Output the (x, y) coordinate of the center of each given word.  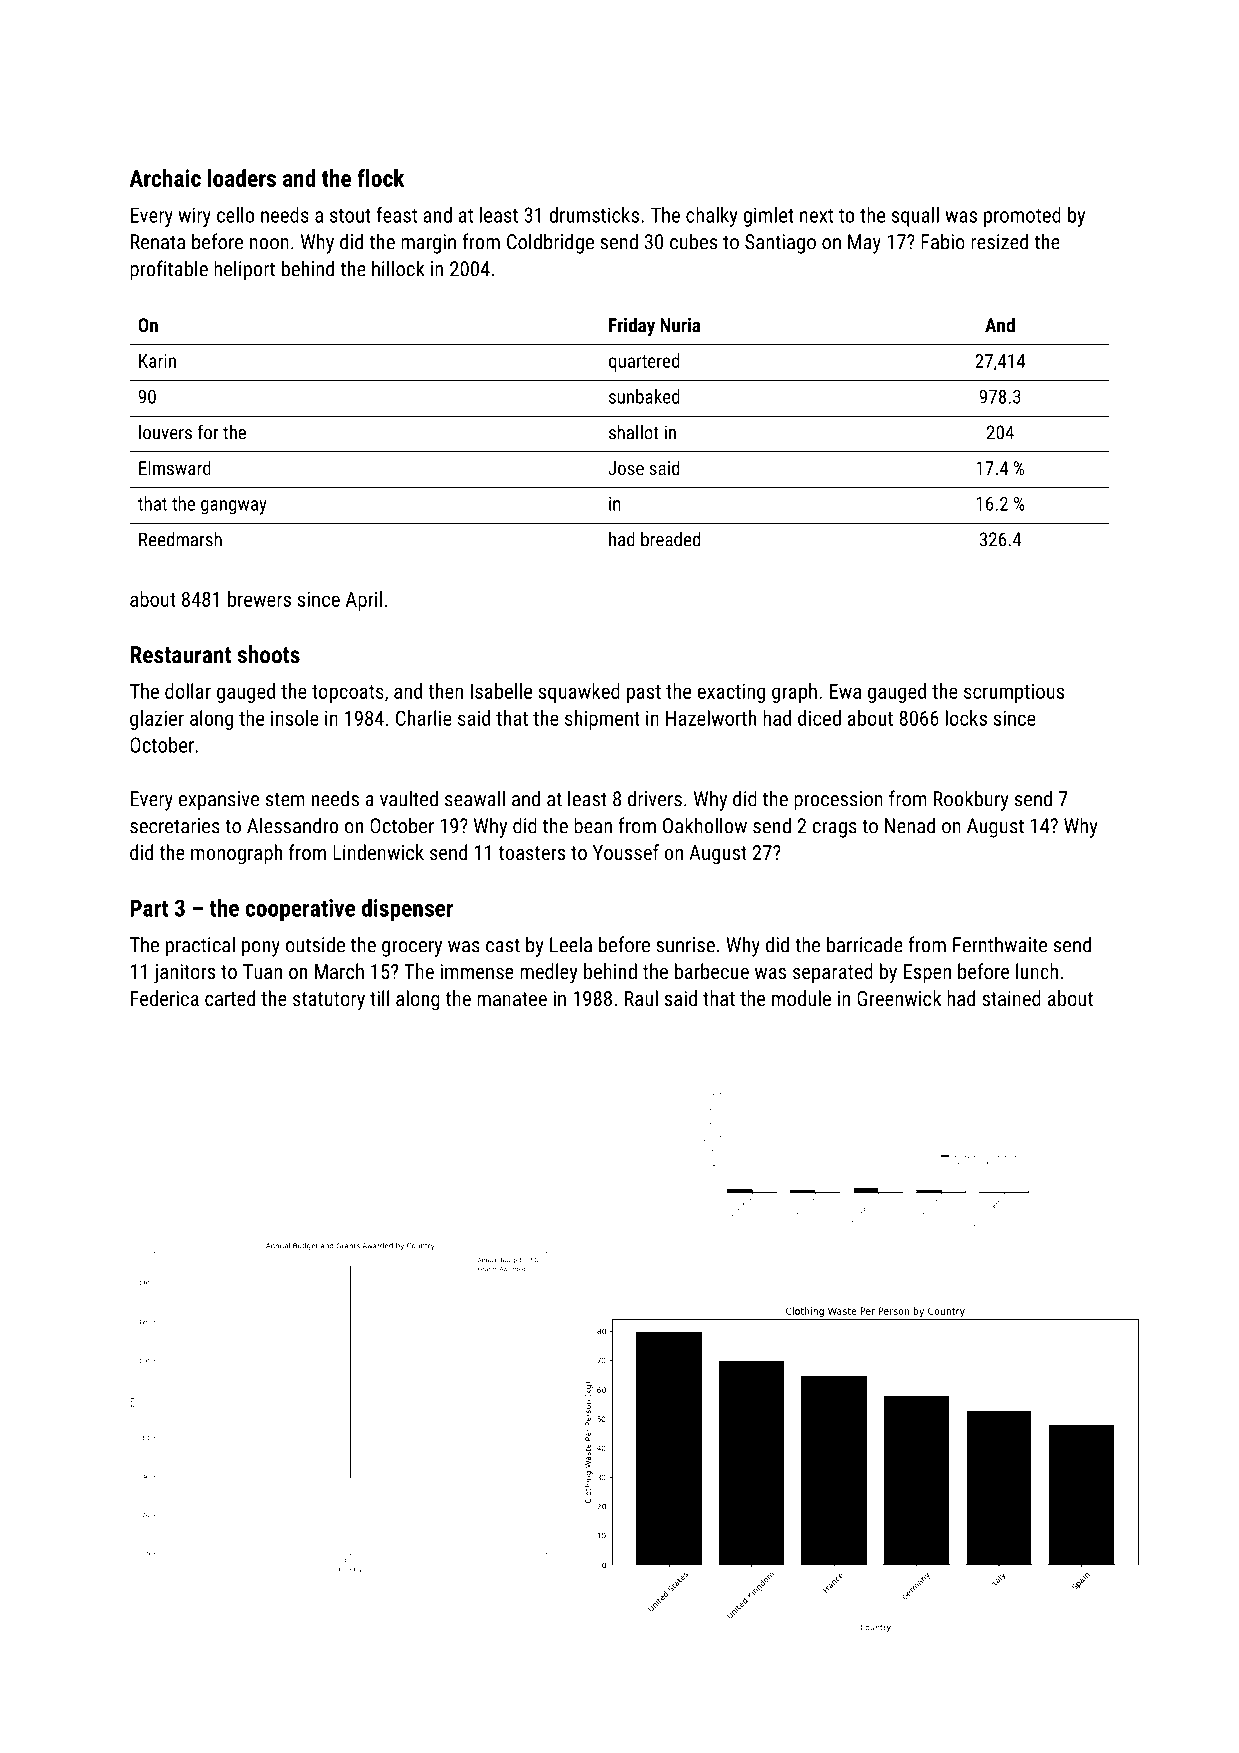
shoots (269, 654)
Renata (158, 242)
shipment (602, 720)
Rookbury (971, 800)
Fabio (943, 241)
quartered (644, 362)
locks (966, 718)
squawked (579, 693)
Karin (157, 361)
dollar (188, 691)
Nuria (680, 325)
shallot (633, 432)
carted (230, 998)
